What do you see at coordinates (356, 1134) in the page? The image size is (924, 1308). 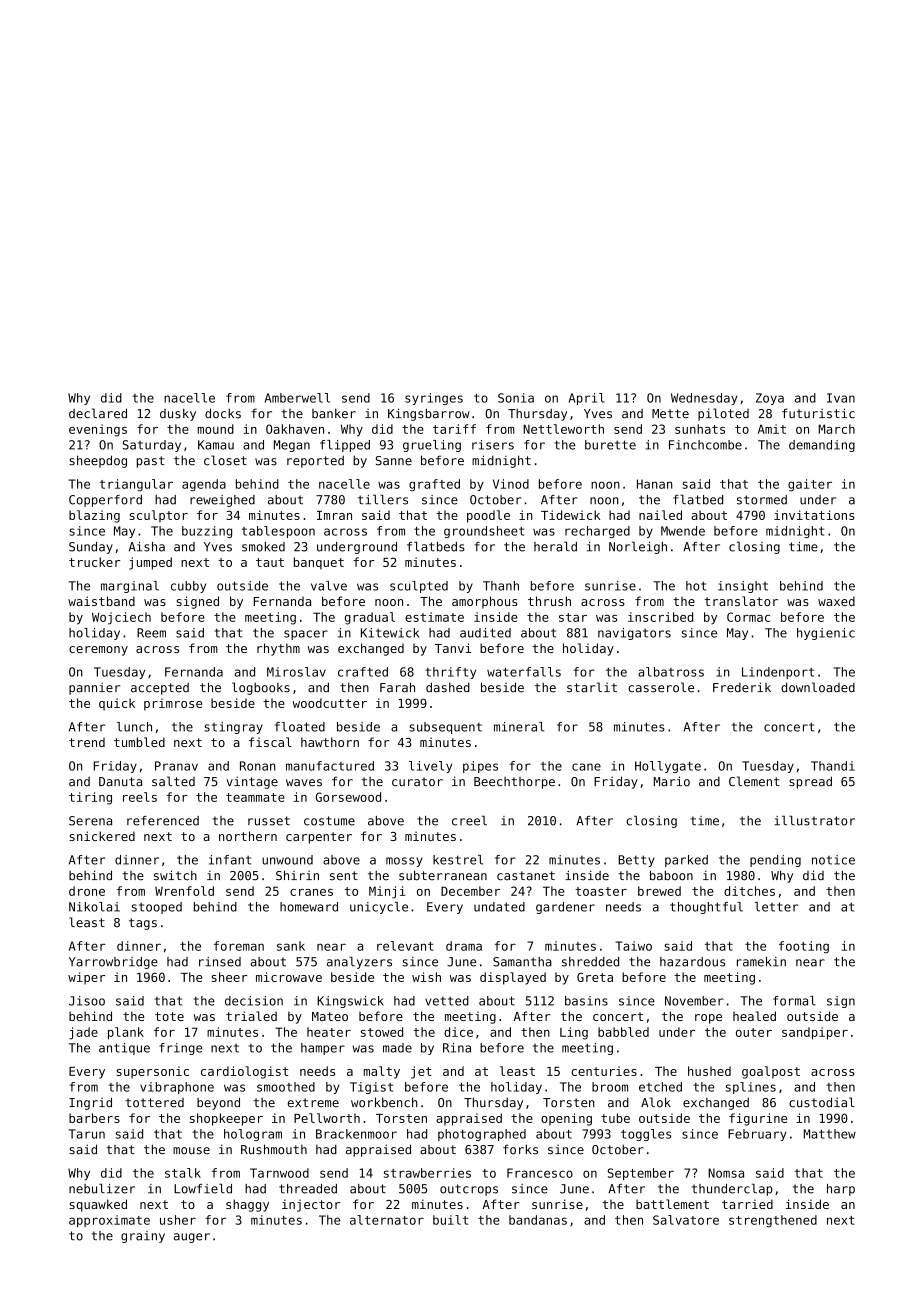 I see `Brackenmoor` at bounding box center [356, 1134].
